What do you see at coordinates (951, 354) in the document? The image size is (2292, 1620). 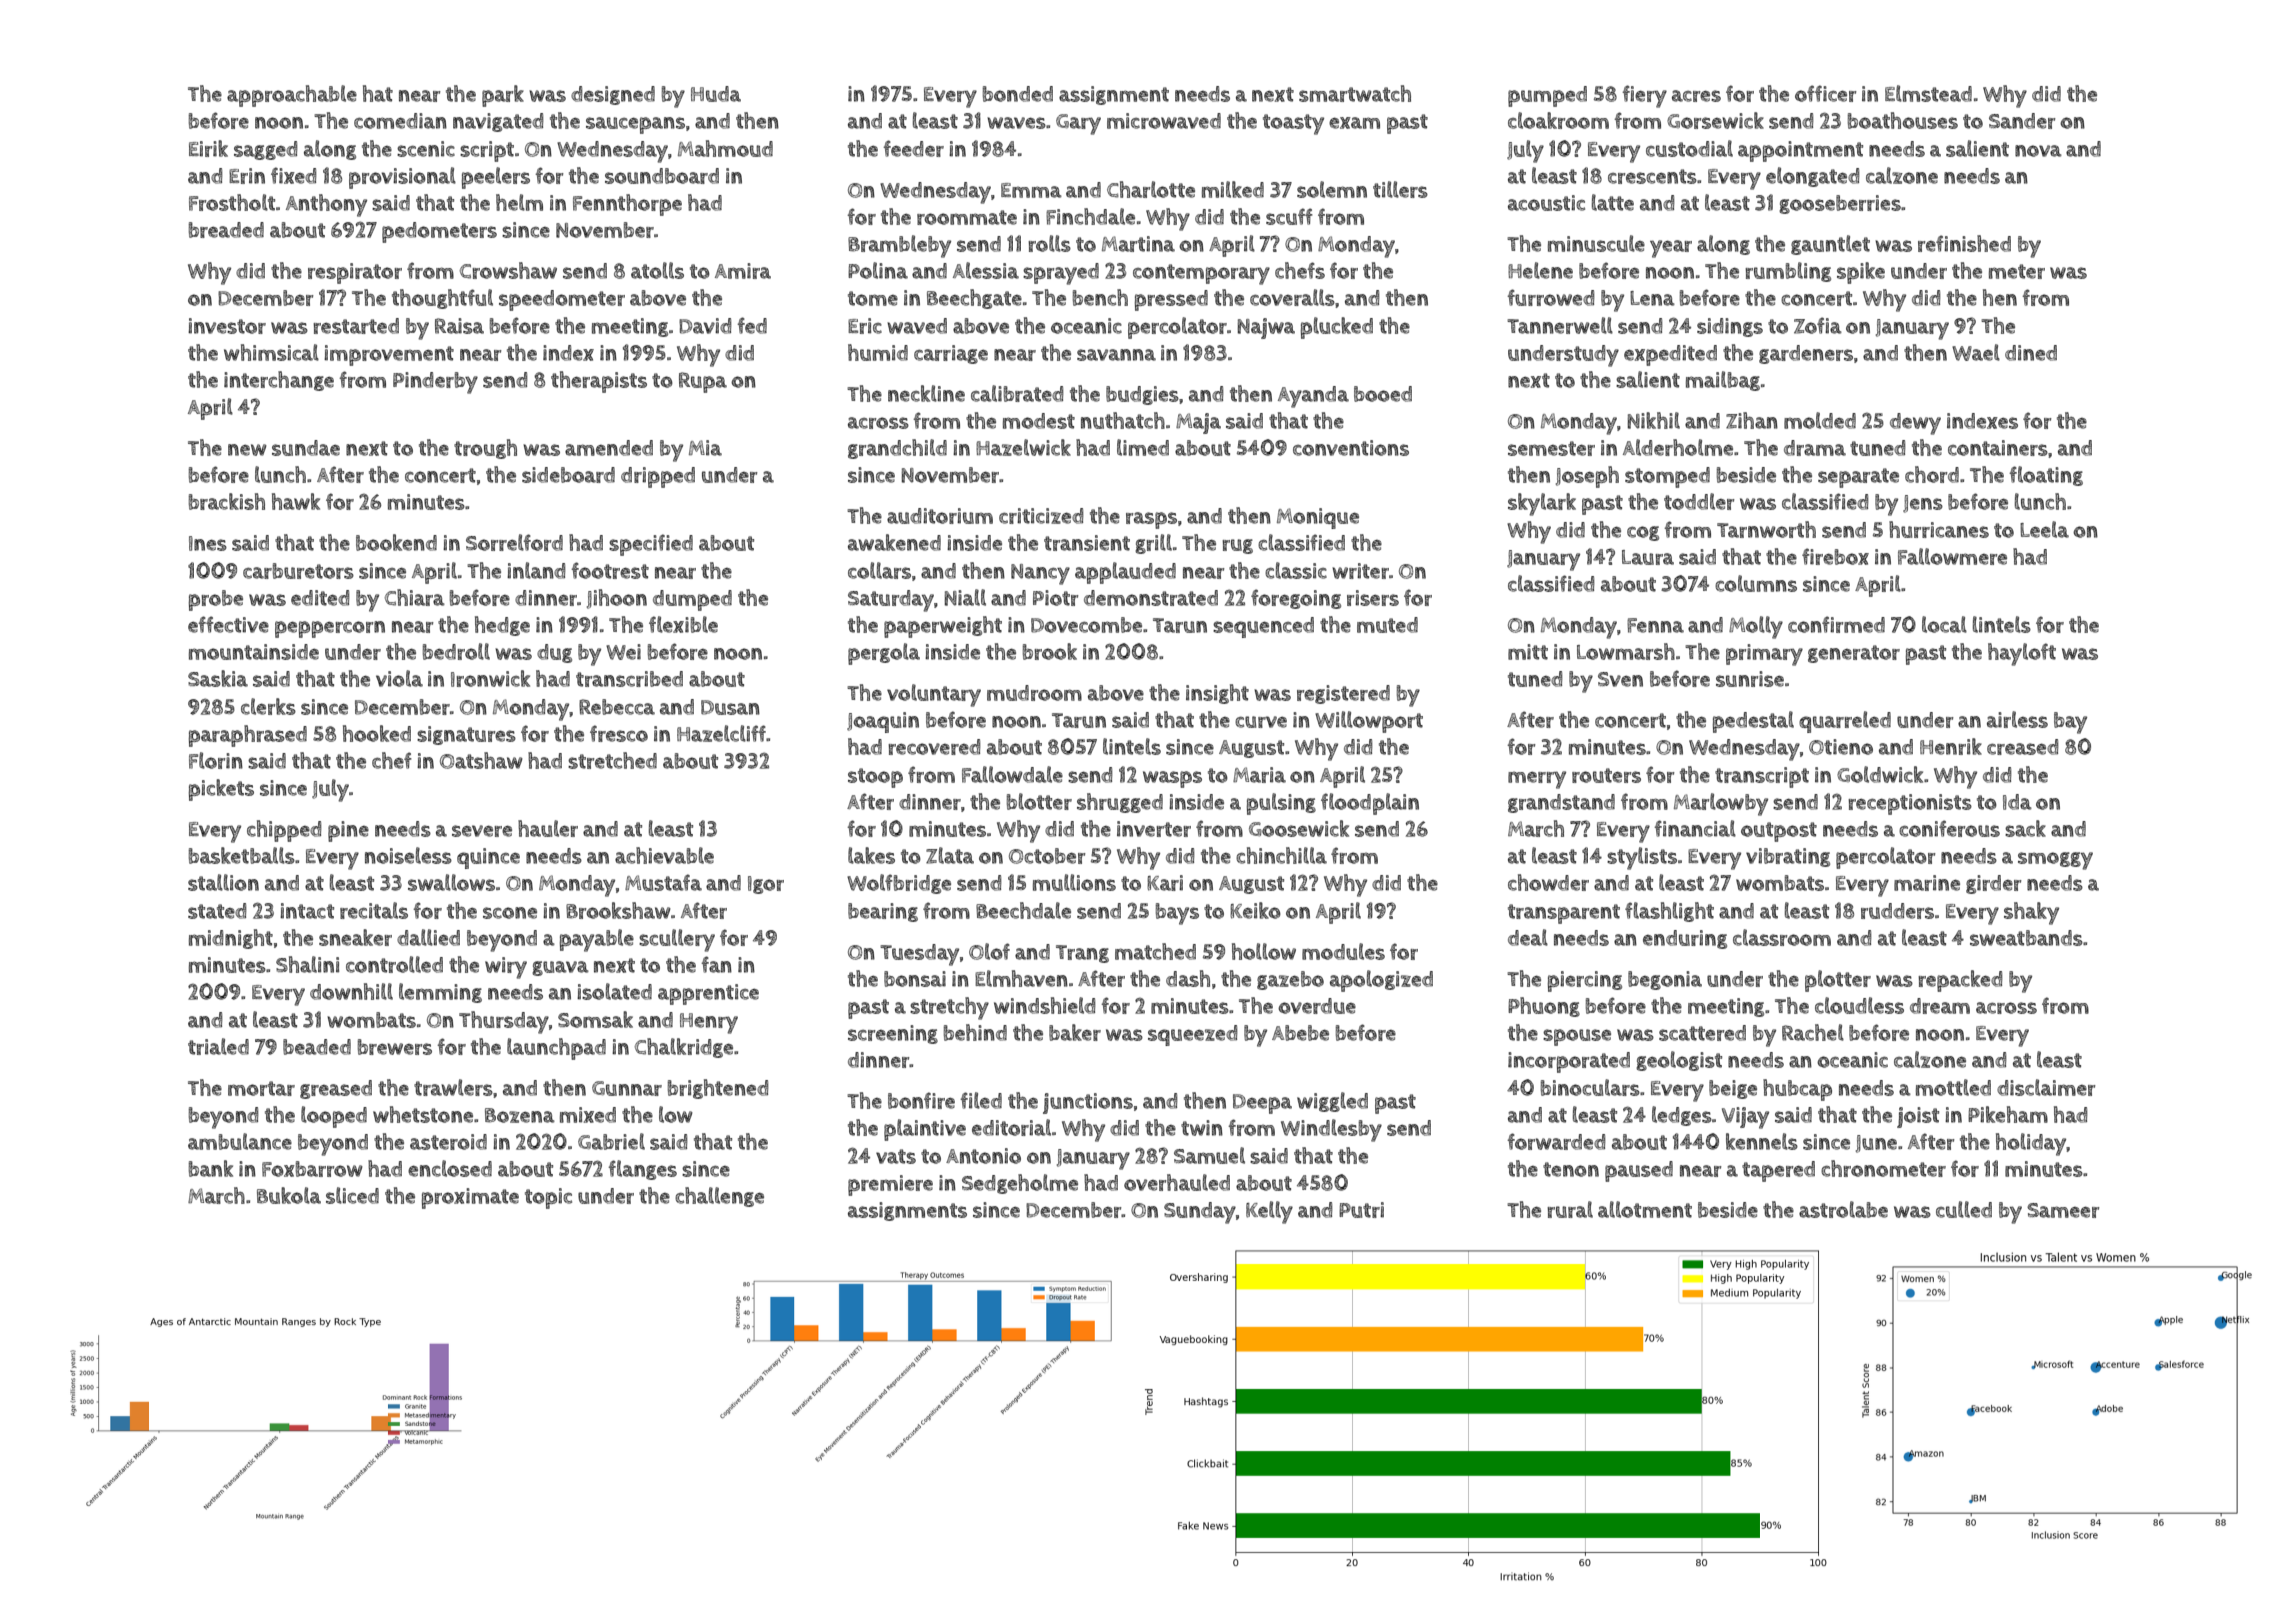 I see `carriage` at bounding box center [951, 354].
